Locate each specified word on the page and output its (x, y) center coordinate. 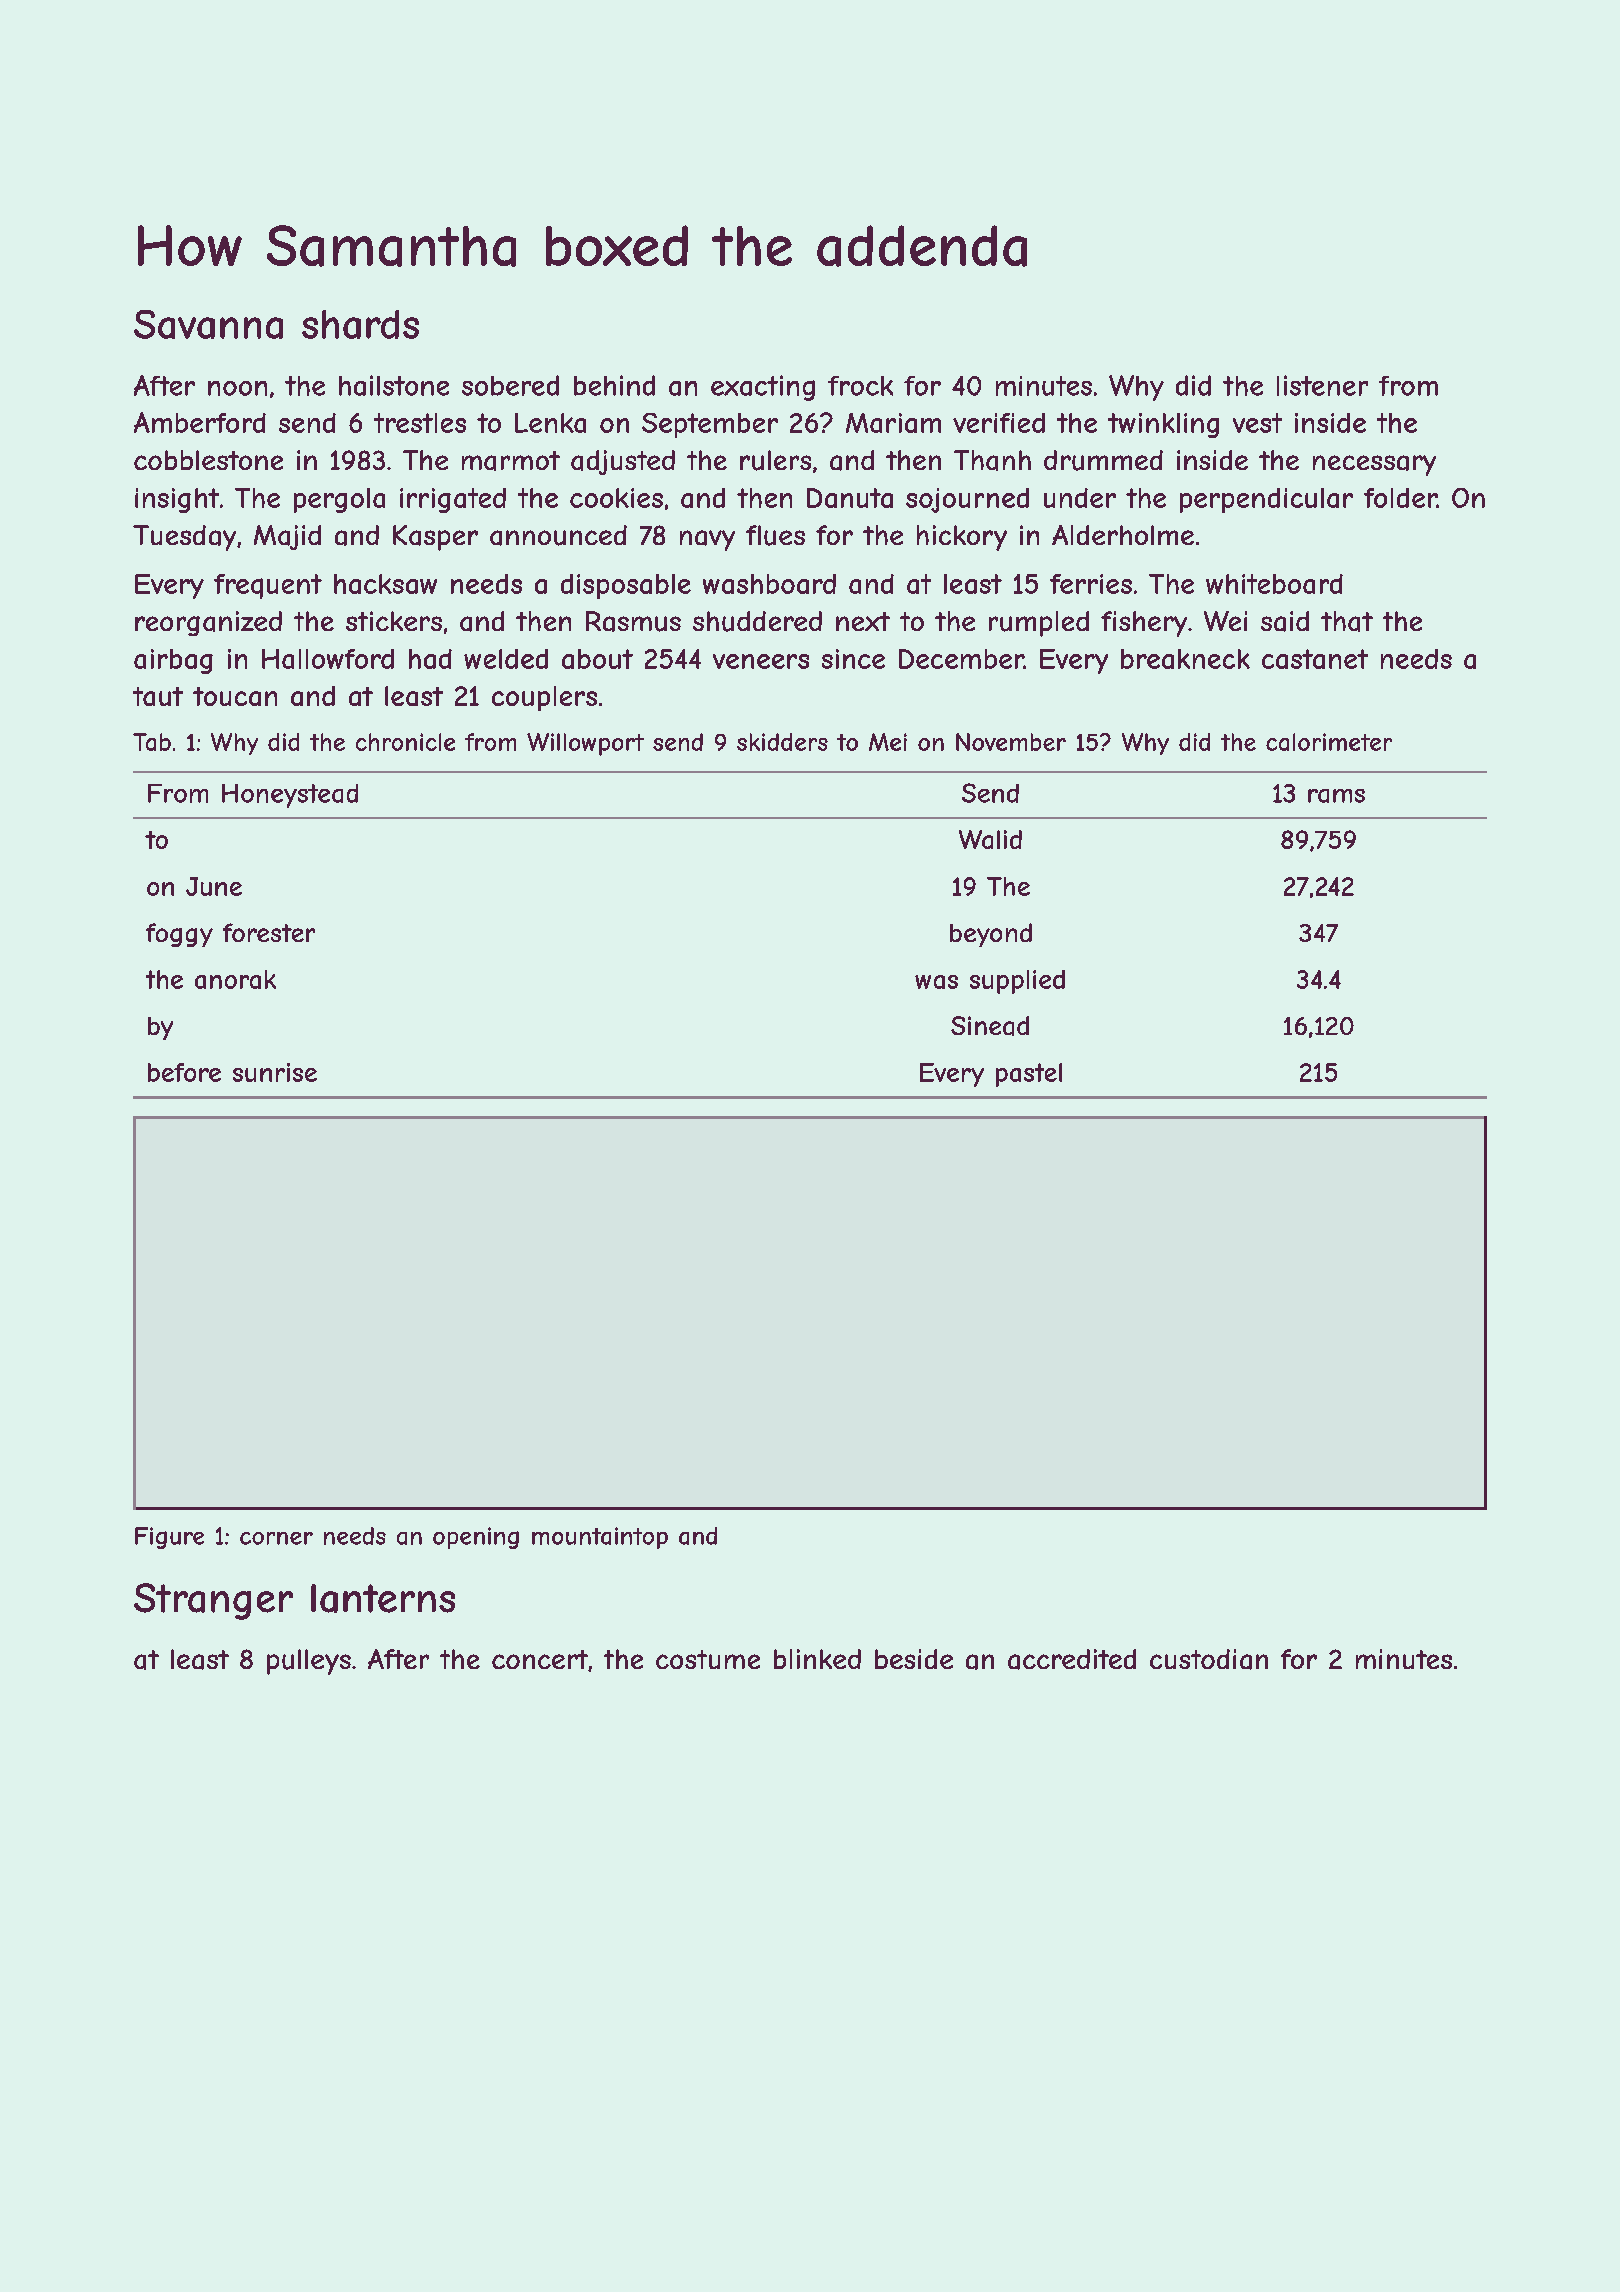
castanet (1315, 659)
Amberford (200, 422)
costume (708, 1659)
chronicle (405, 742)
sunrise (275, 1072)
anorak (235, 979)
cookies (616, 498)
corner (276, 1538)
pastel (1029, 1075)
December (961, 659)
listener (1322, 385)
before (184, 1072)
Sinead (990, 1026)
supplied (1017, 982)
